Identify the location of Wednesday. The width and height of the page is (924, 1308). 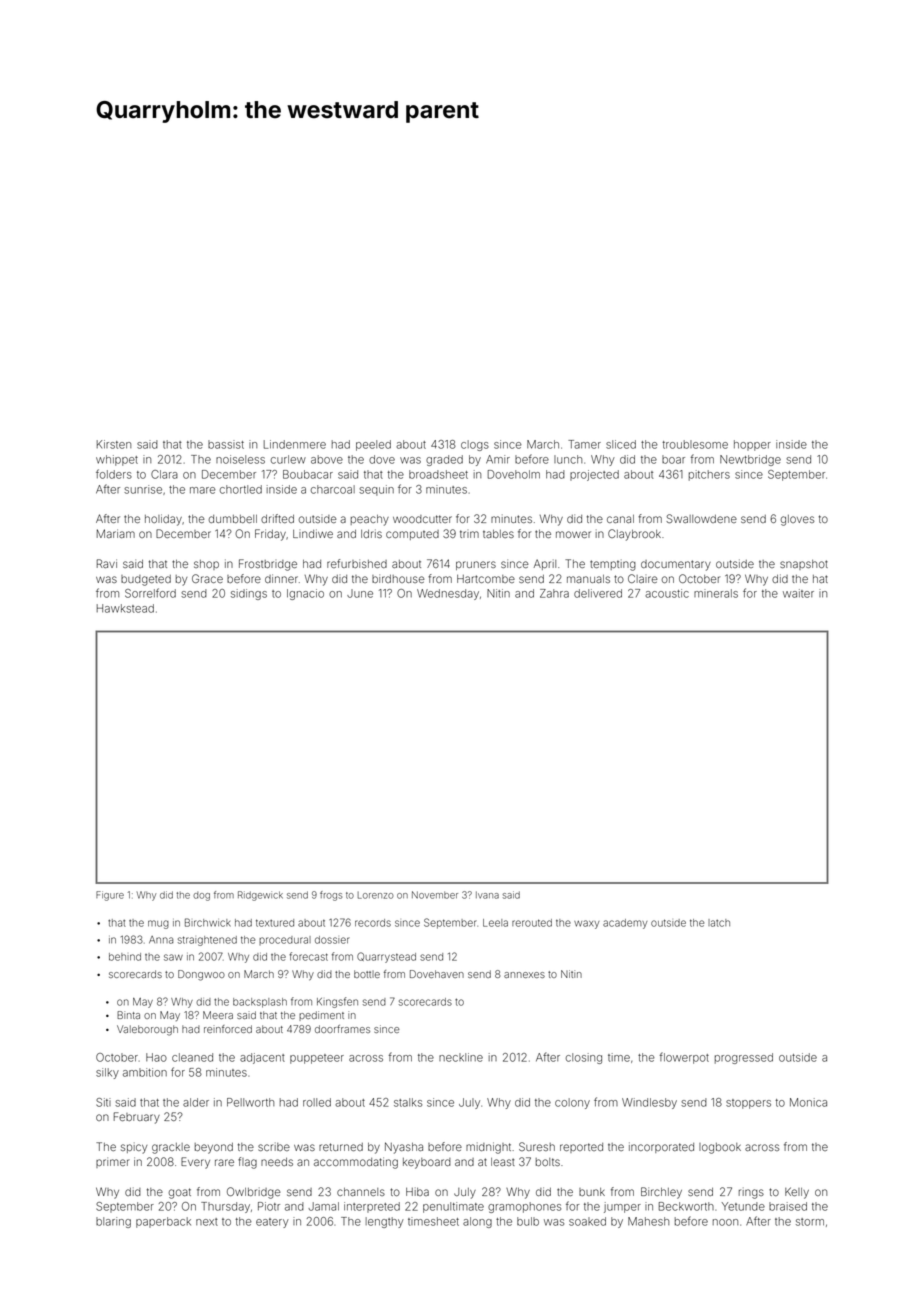
(448, 594).
